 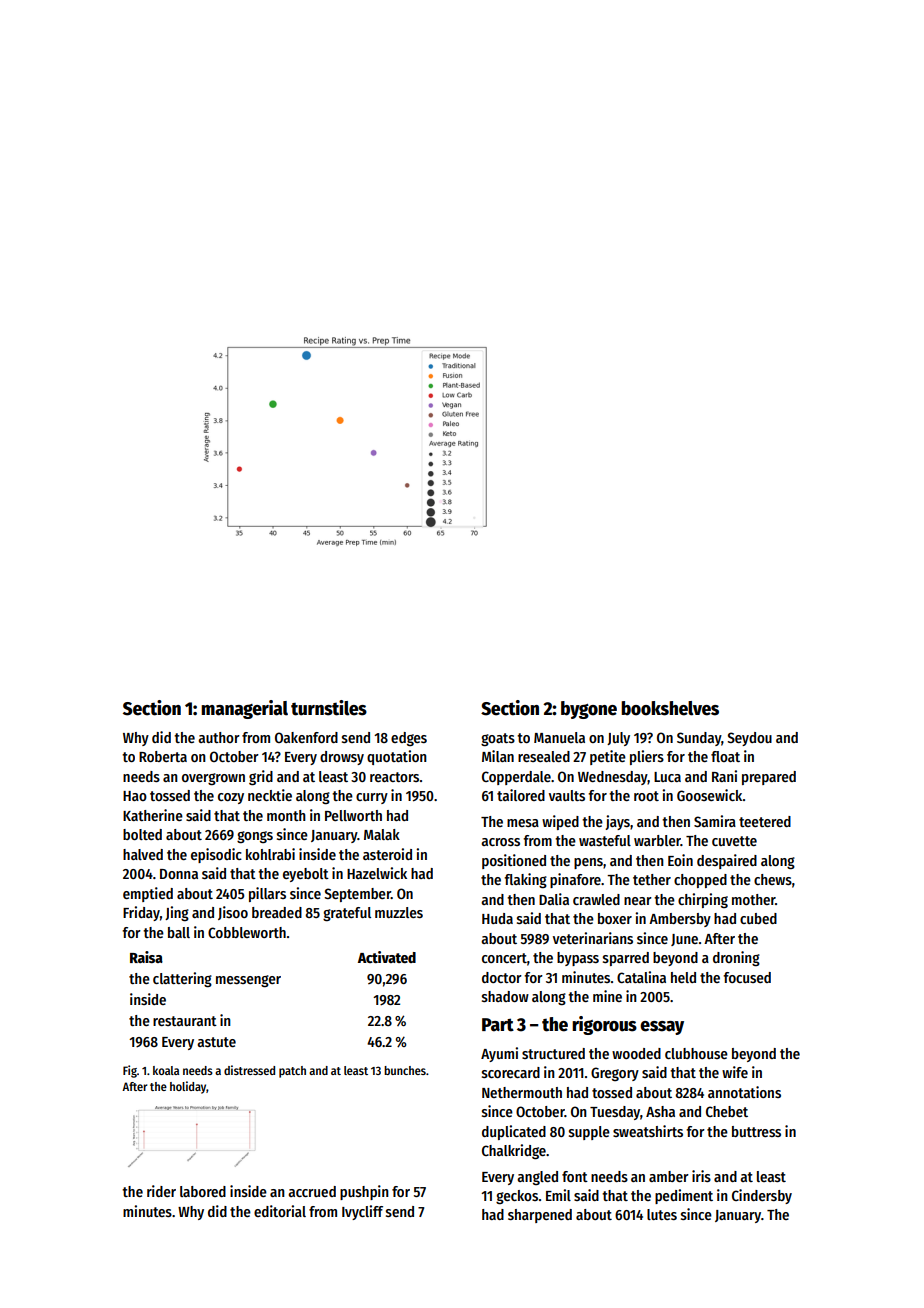 I want to click on messenger, so click(x=248, y=981).
